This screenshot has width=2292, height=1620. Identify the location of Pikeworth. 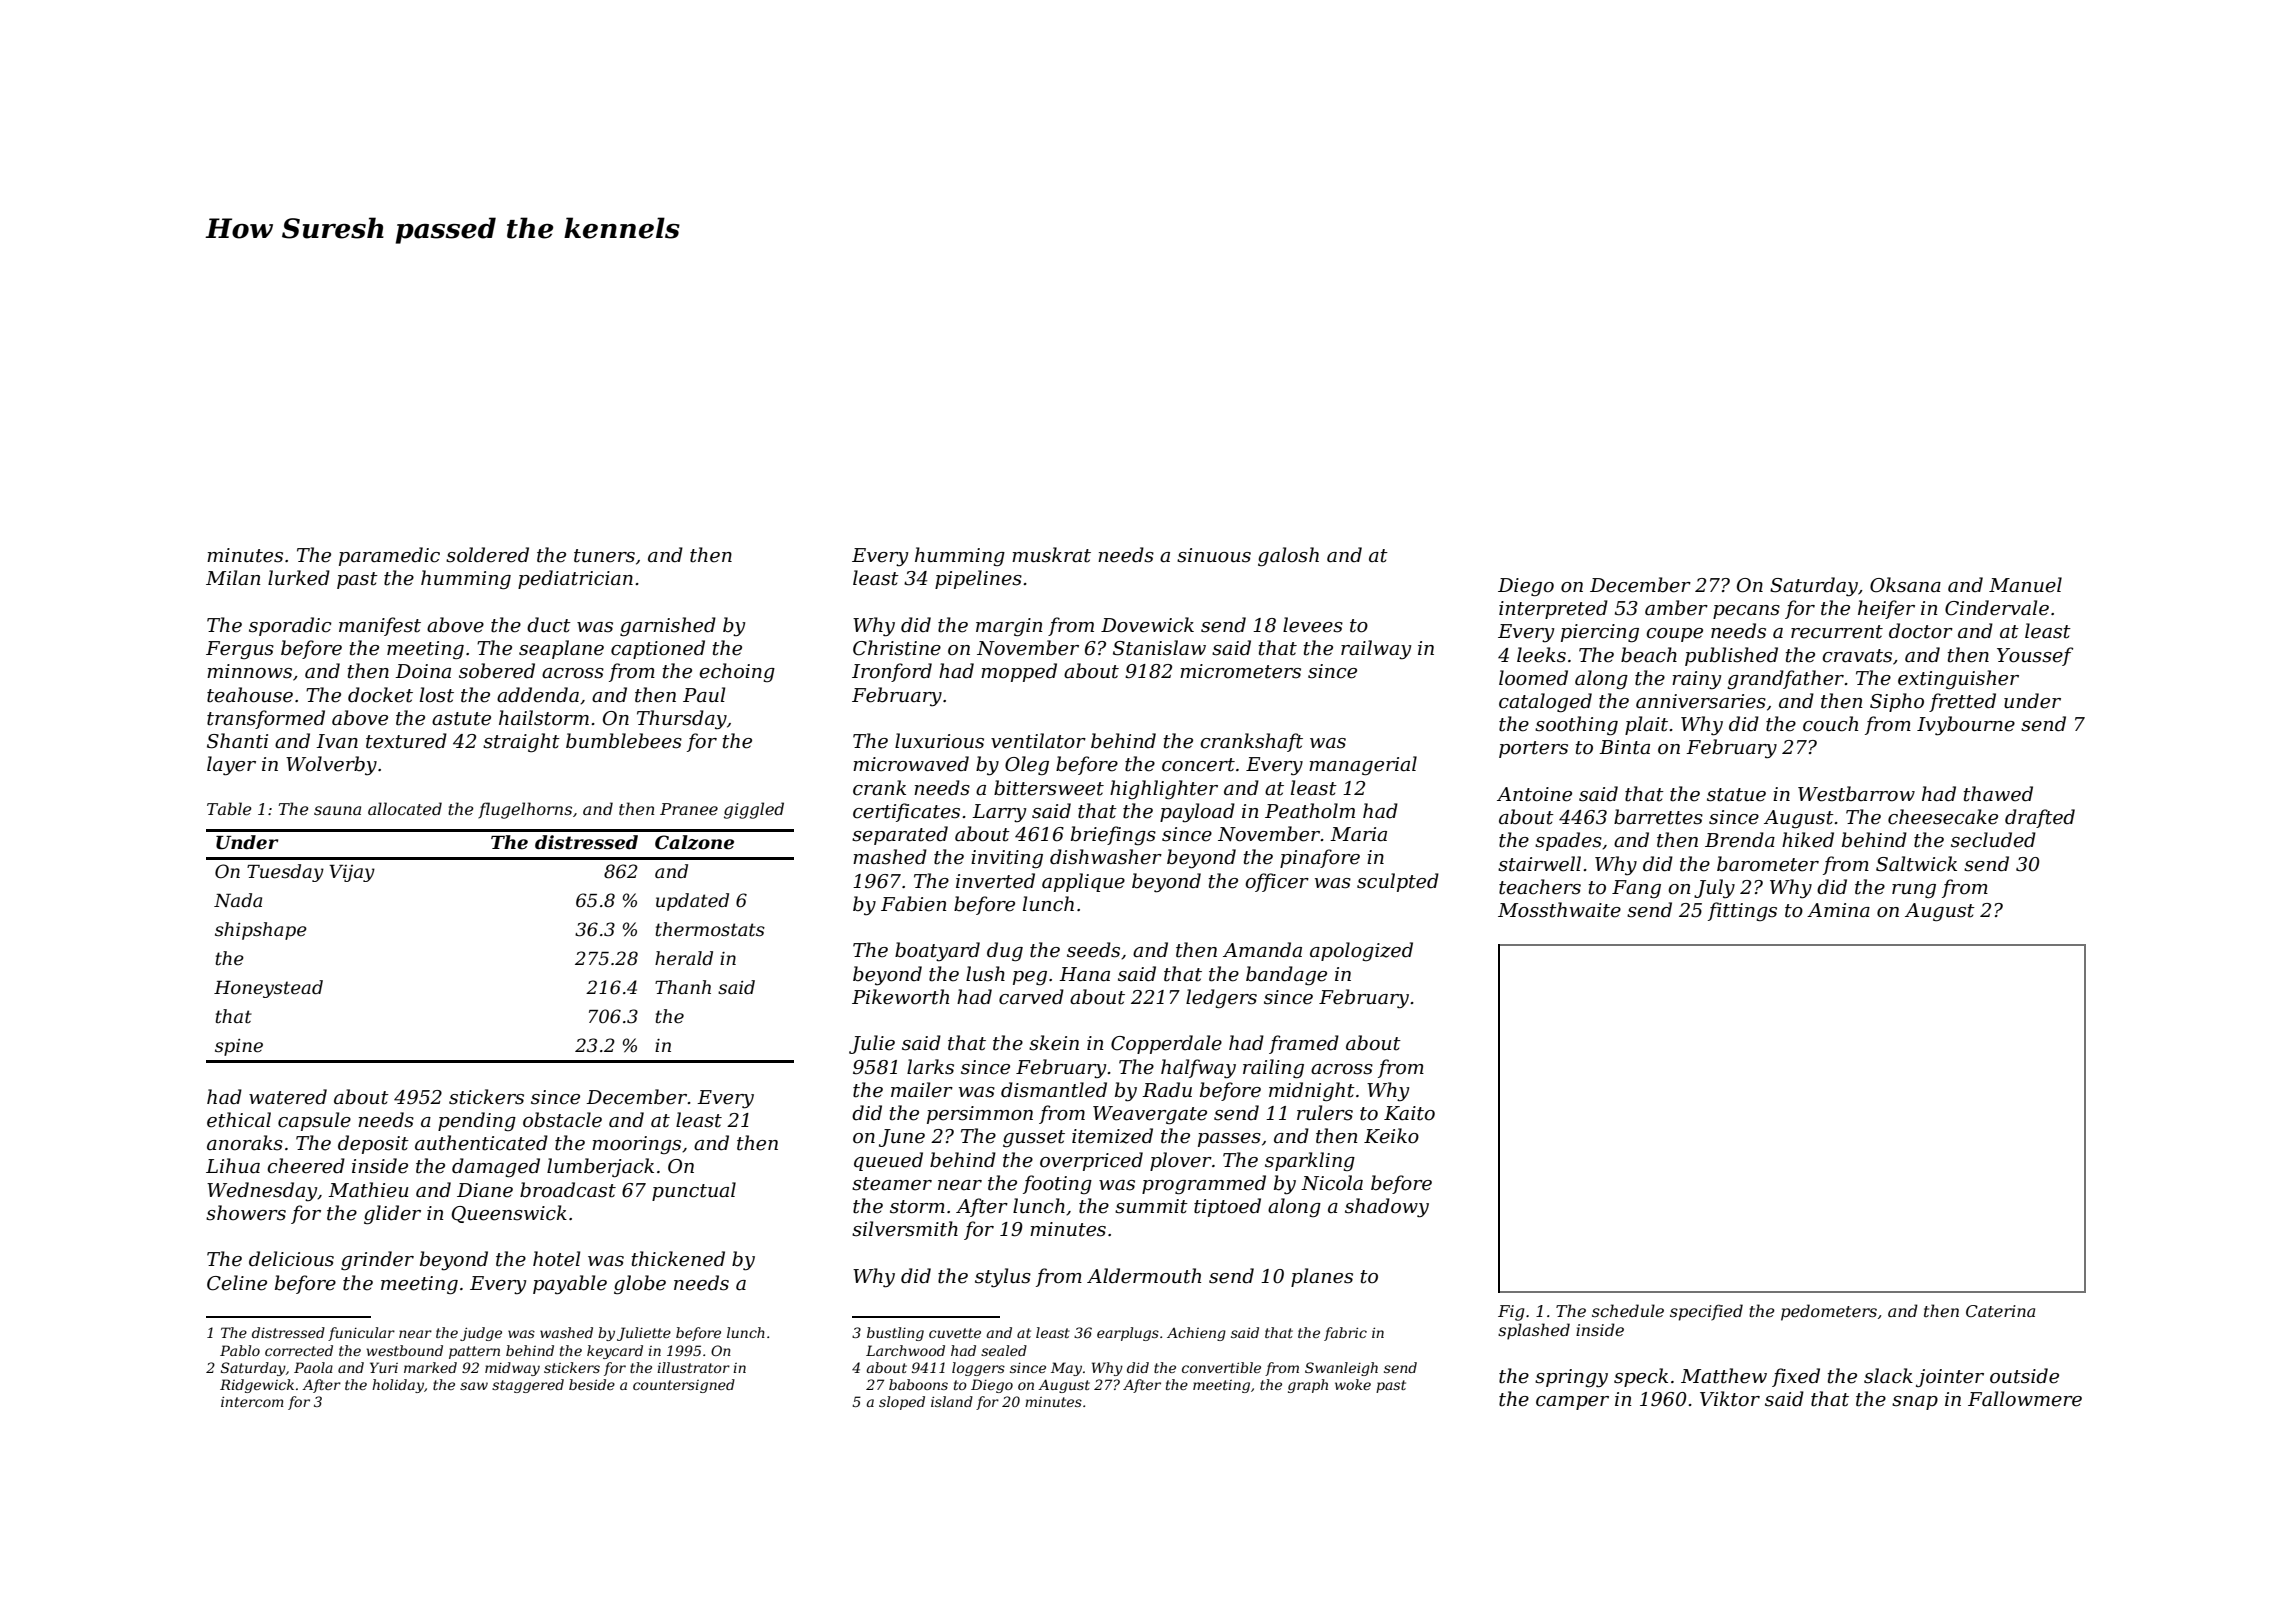
(900, 997).
